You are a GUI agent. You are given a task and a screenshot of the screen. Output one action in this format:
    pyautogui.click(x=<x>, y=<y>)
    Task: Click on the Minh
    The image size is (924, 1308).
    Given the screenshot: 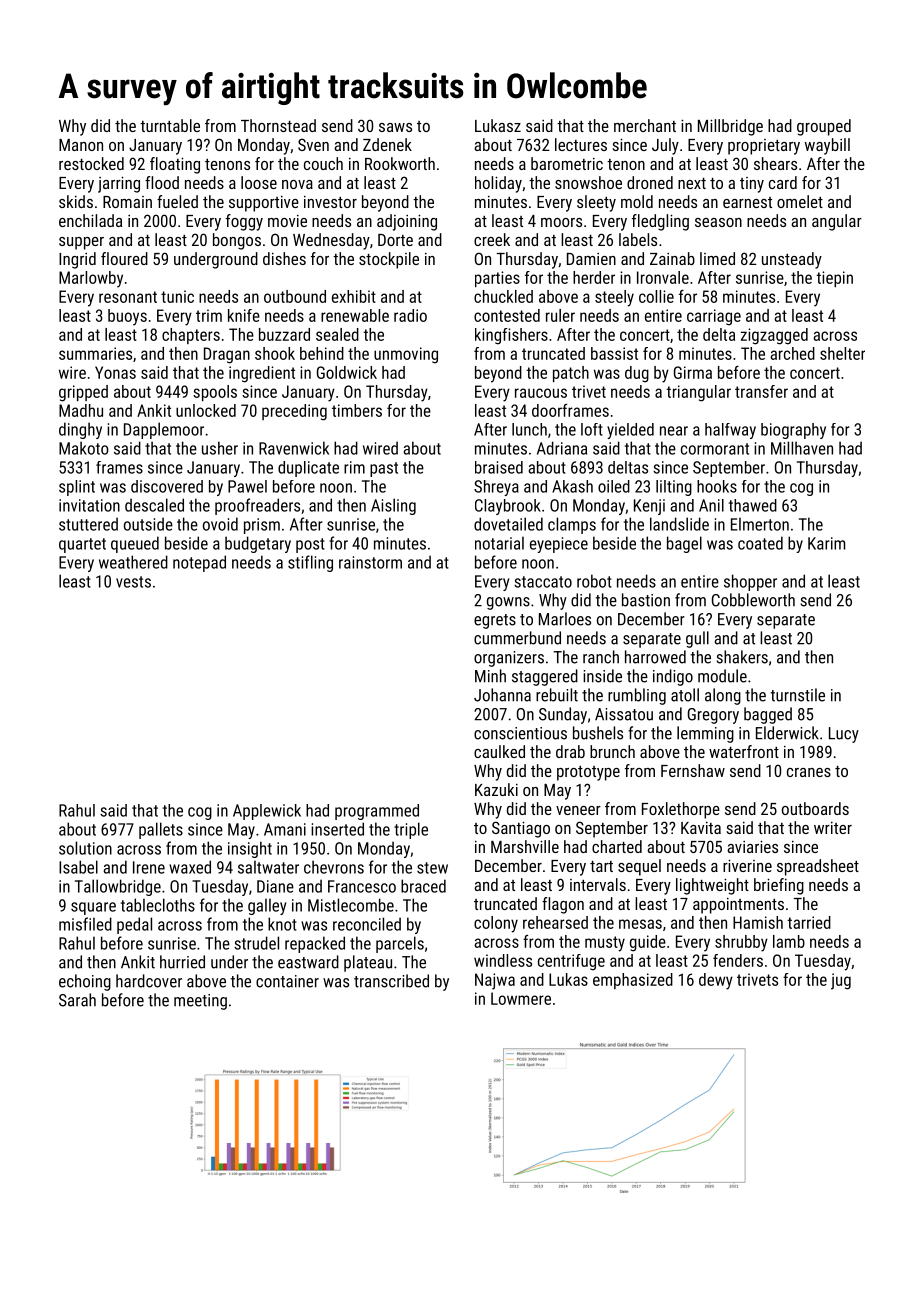 What is the action you would take?
    pyautogui.click(x=490, y=676)
